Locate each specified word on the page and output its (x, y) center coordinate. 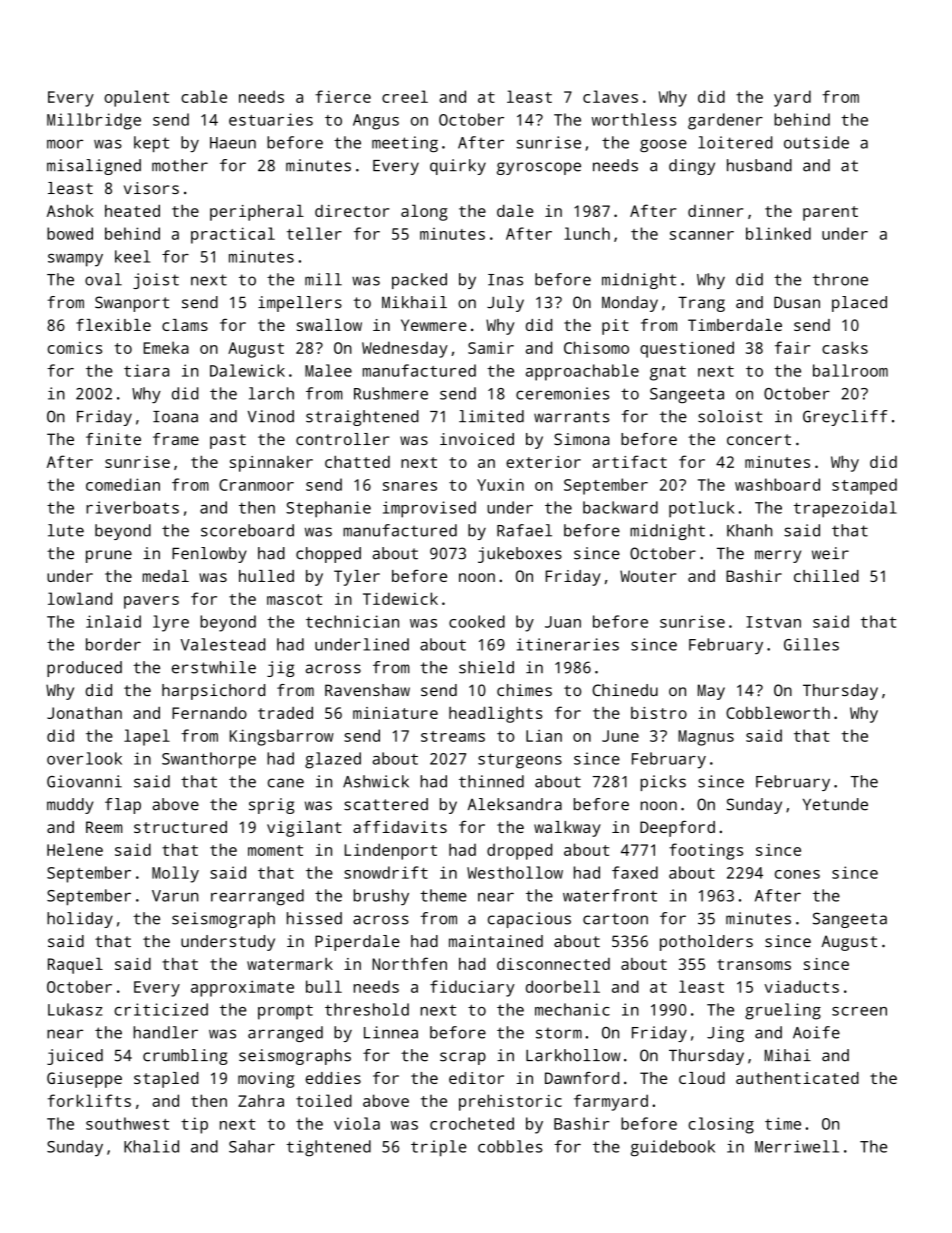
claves (610, 96)
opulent (136, 98)
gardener (725, 121)
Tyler (357, 578)
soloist (730, 416)
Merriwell (797, 1146)
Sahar (252, 1146)
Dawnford (582, 1078)
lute (66, 530)
